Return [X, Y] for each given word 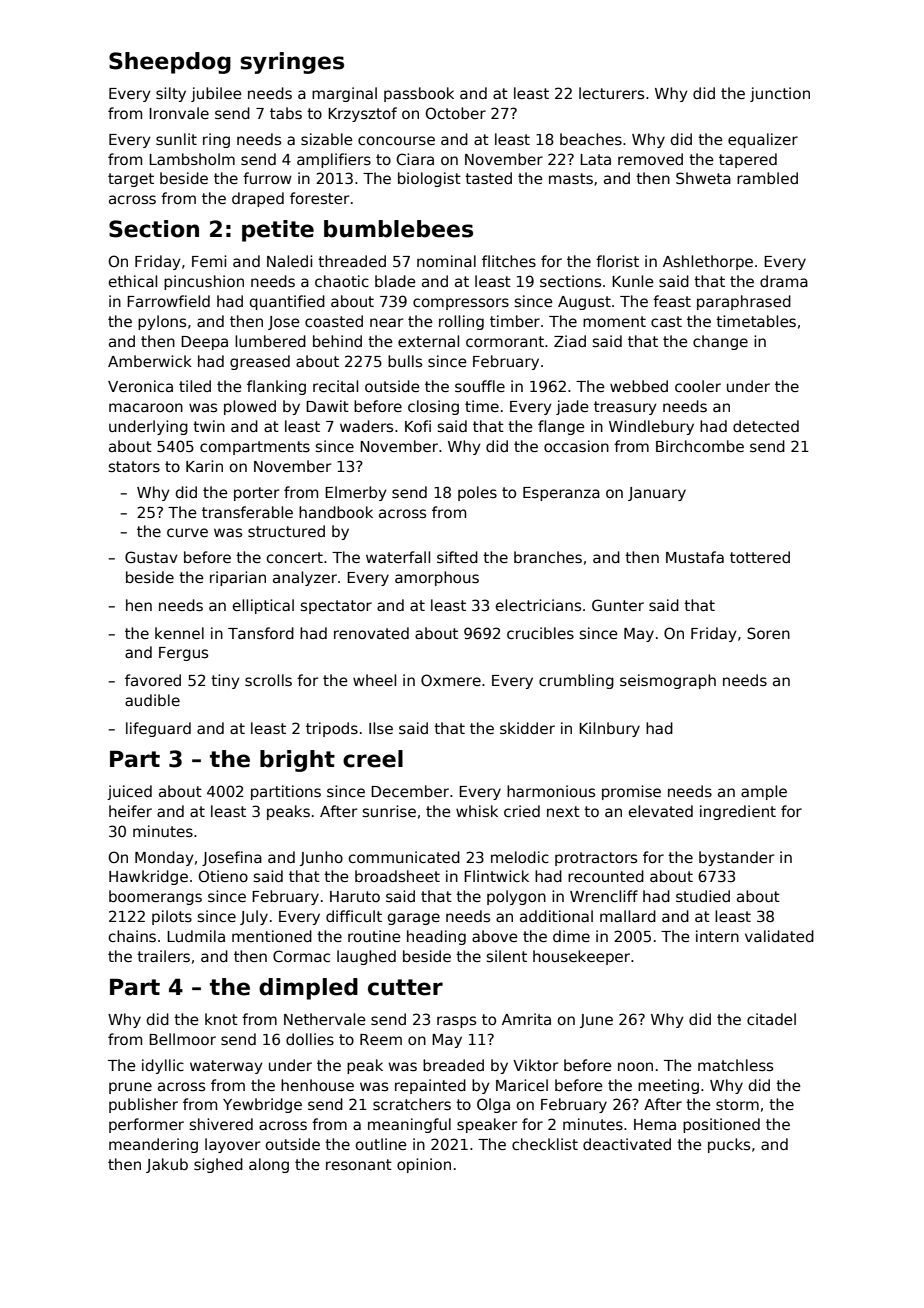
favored [153, 680]
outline [381, 1144]
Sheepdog [170, 63]
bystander [736, 858]
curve [187, 532]
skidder [527, 728]
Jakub [167, 1165]
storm [737, 1104]
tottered [760, 557]
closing [433, 407]
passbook [419, 94]
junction [780, 94]
